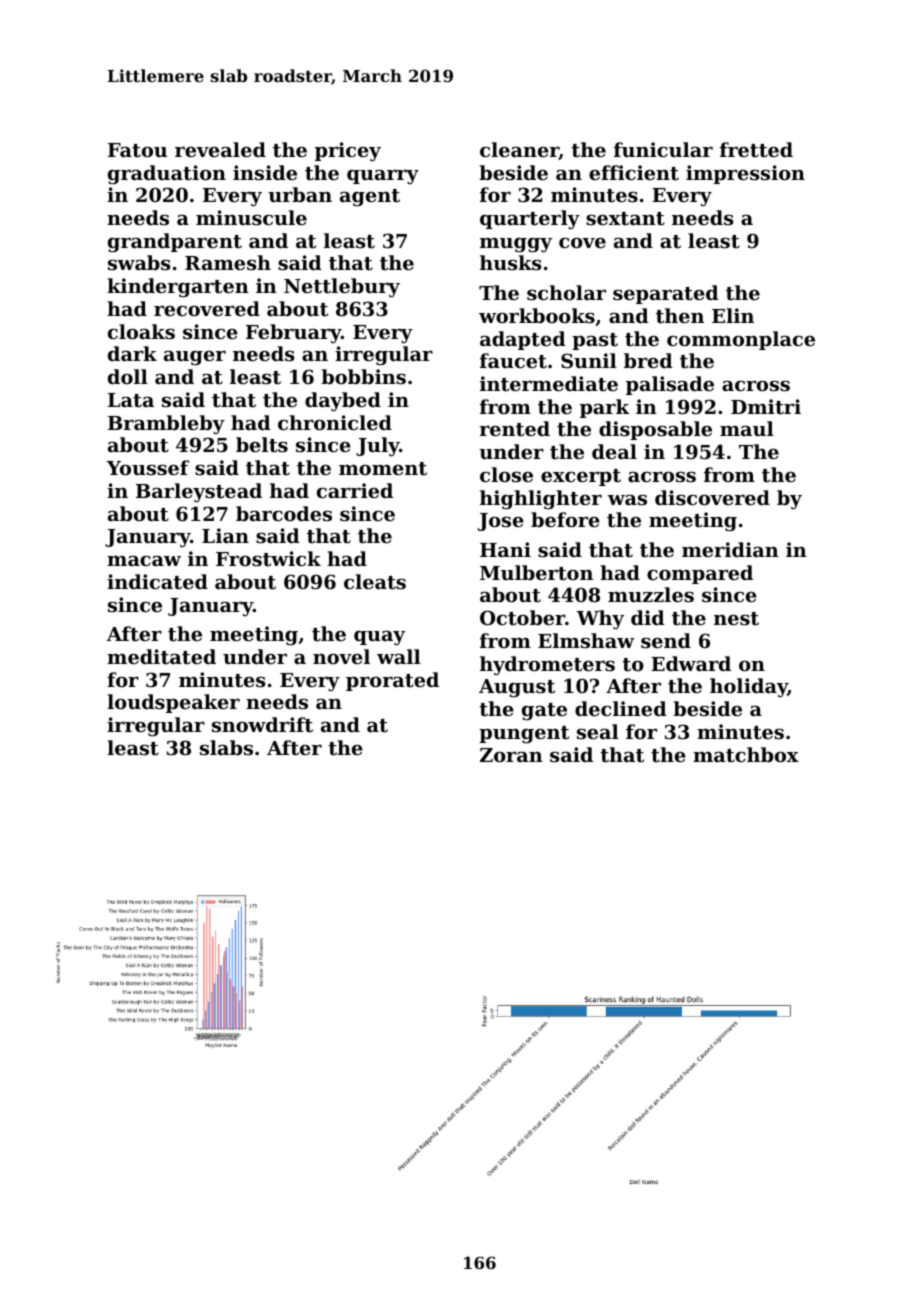 Image resolution: width=924 pixels, height=1311 pixels. What do you see at coordinates (137, 150) in the screenshot?
I see `Fatou` at bounding box center [137, 150].
